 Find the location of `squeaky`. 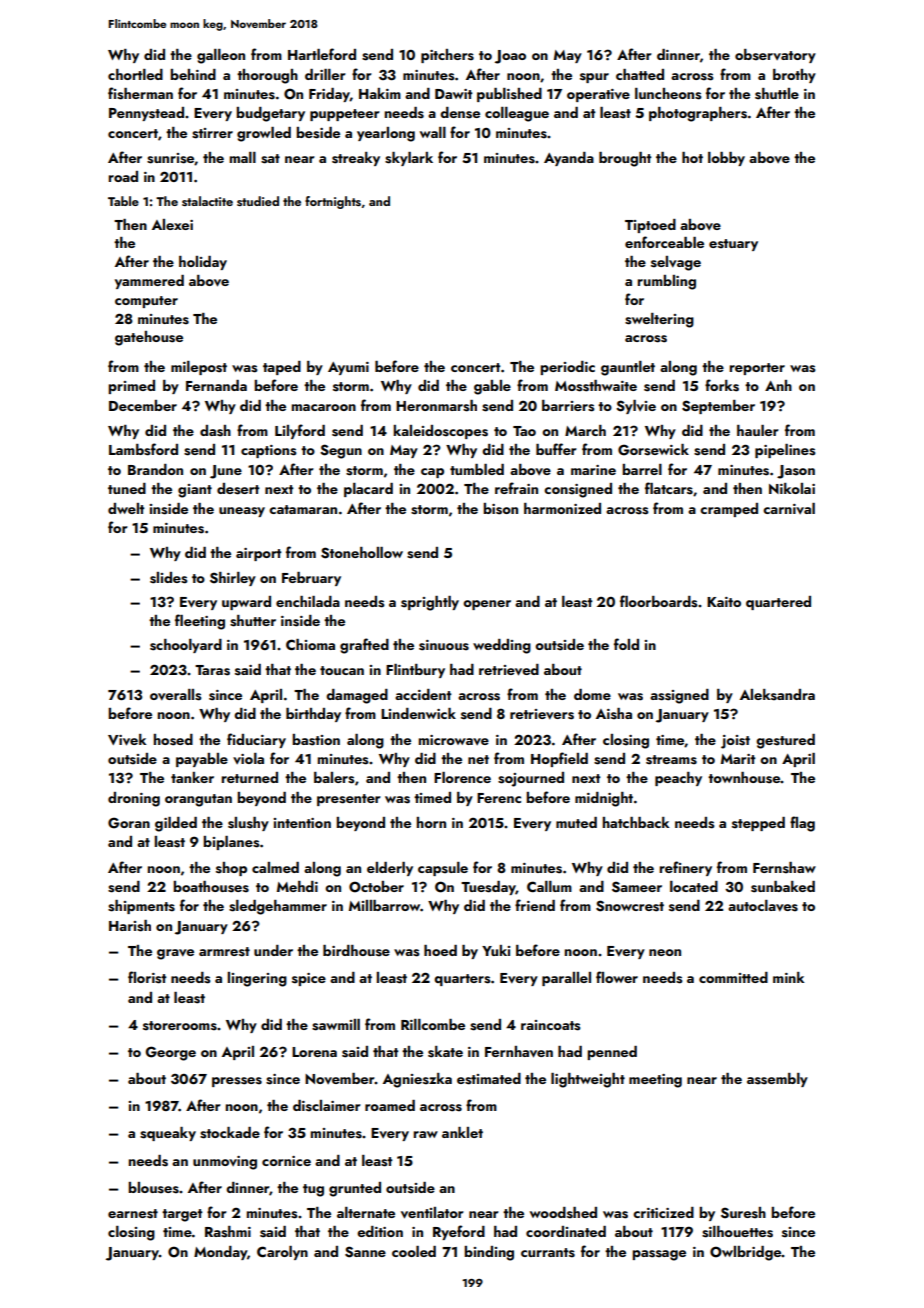

squeaky is located at coordinates (168, 1134).
